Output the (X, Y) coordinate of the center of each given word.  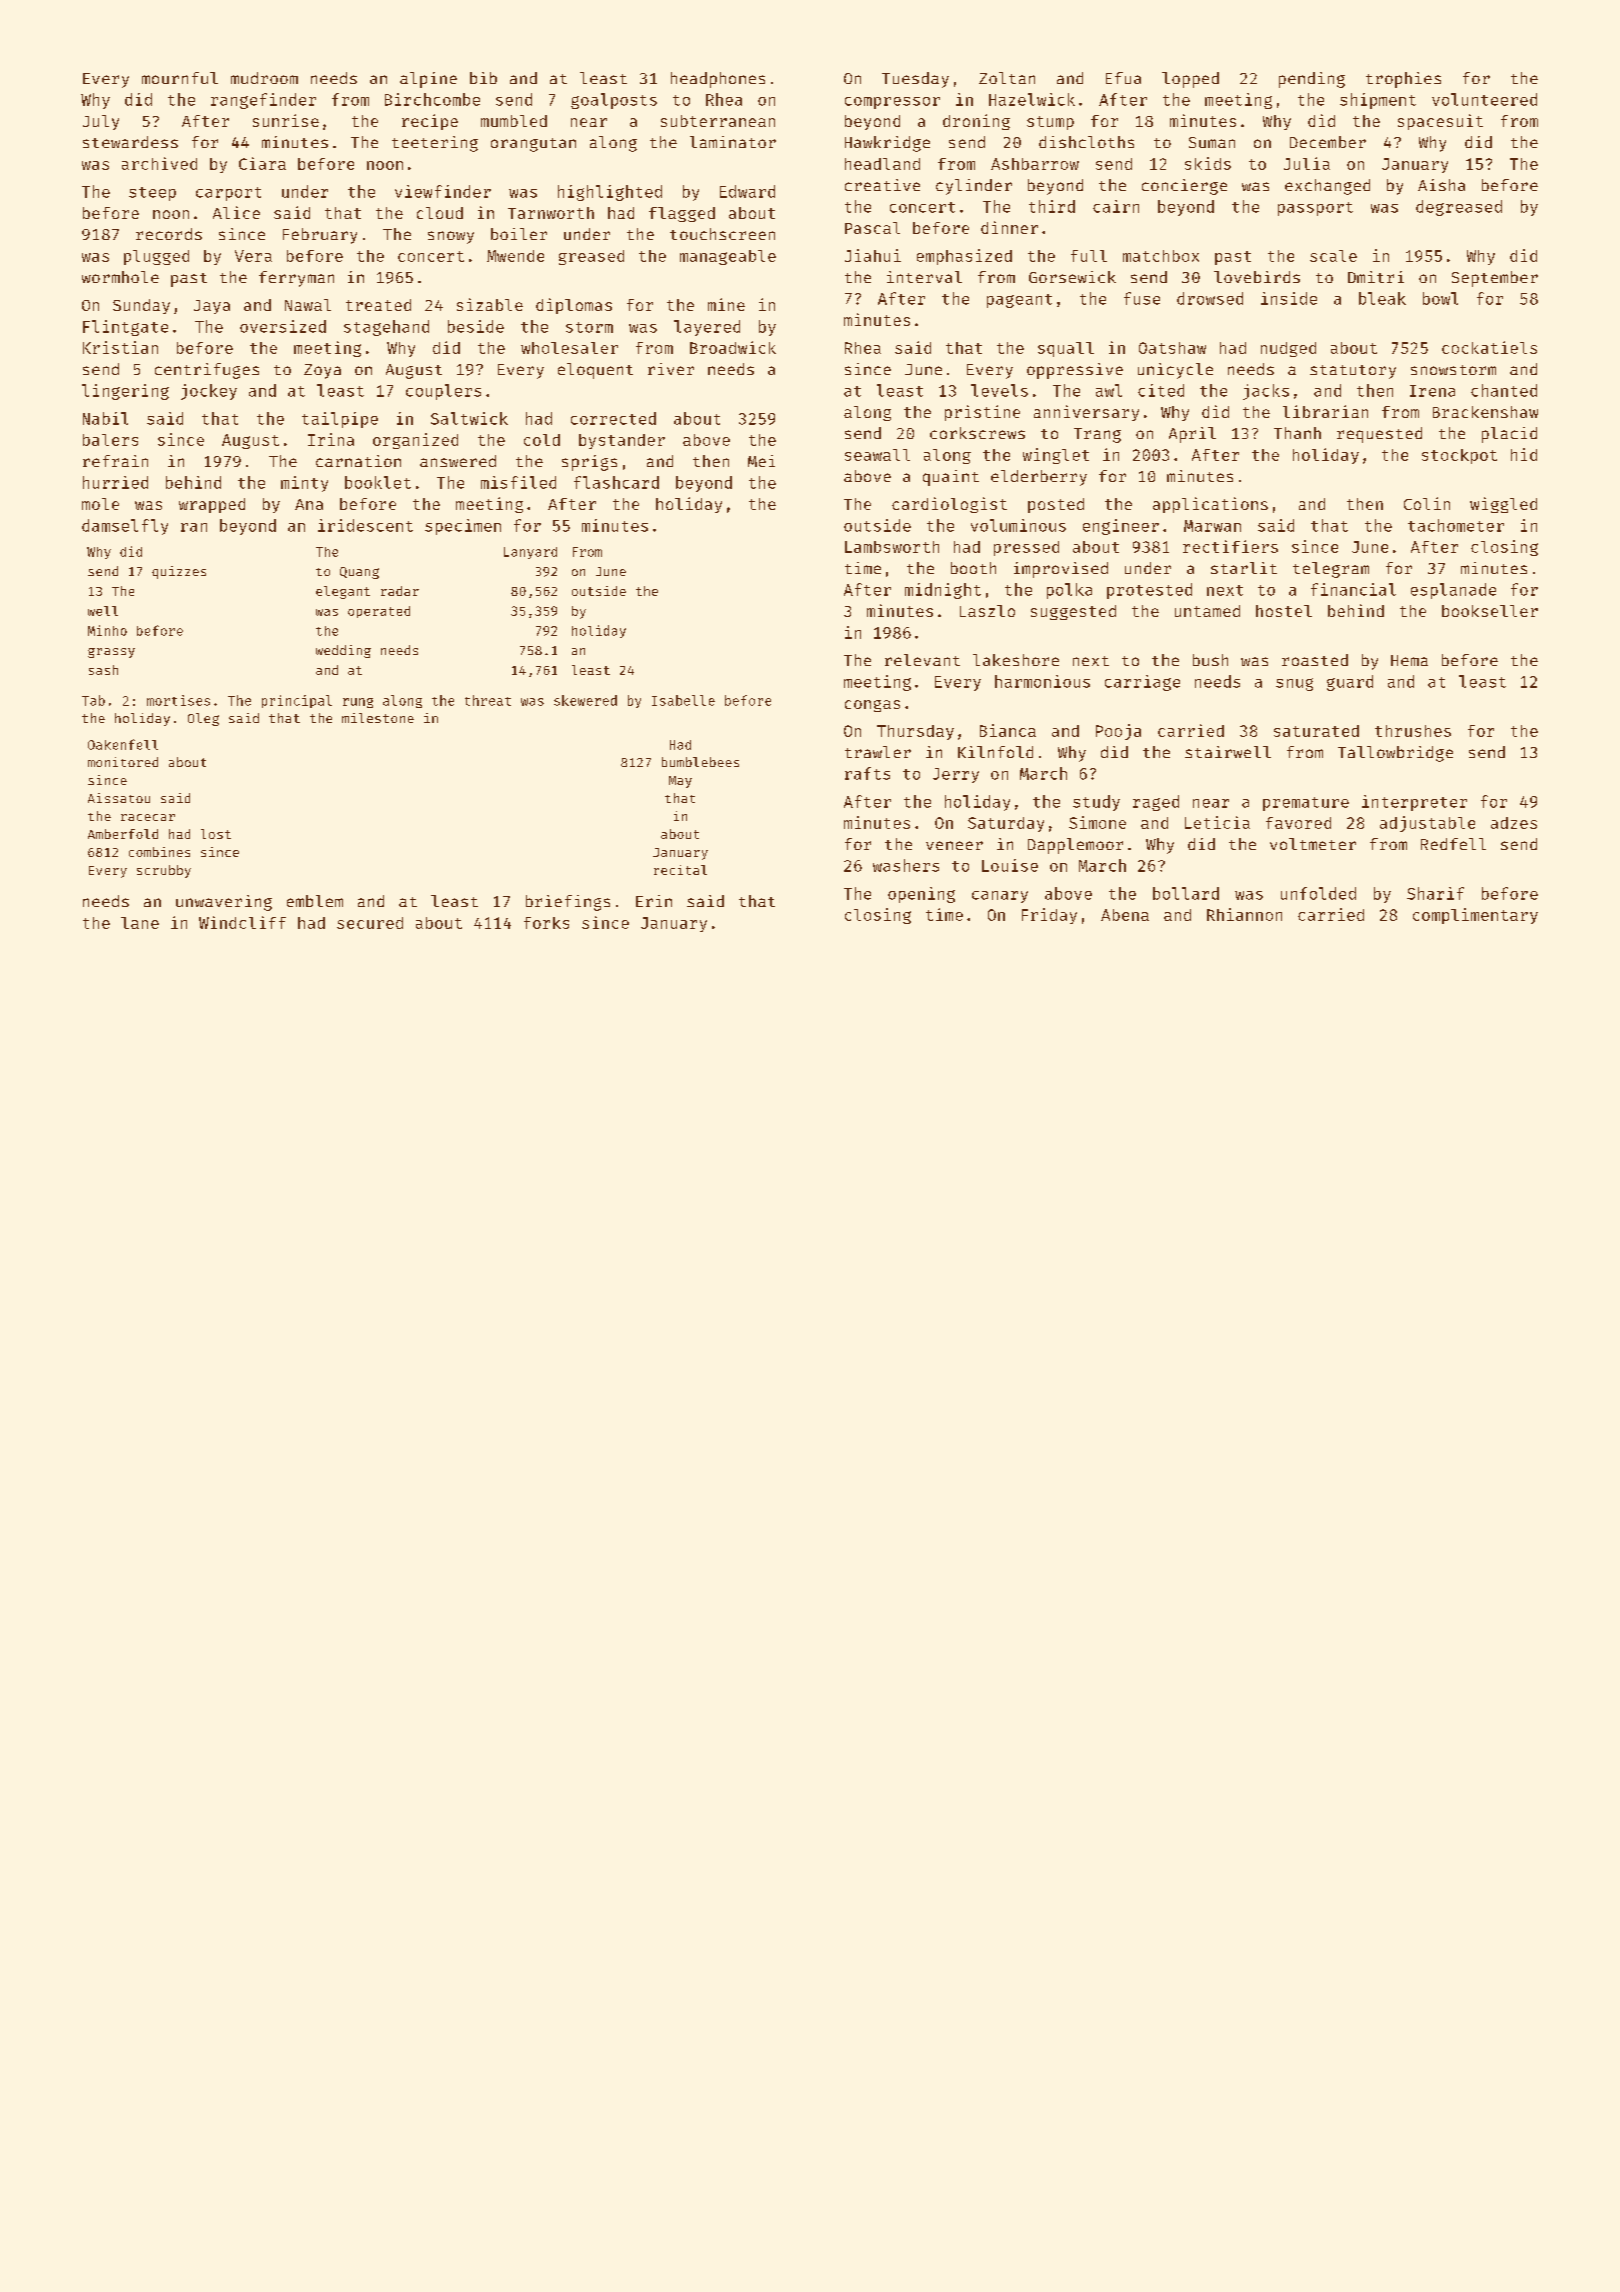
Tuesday (915, 80)
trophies (1403, 80)
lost (216, 834)
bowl (1440, 298)
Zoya (322, 371)
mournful (180, 78)
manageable (728, 257)
